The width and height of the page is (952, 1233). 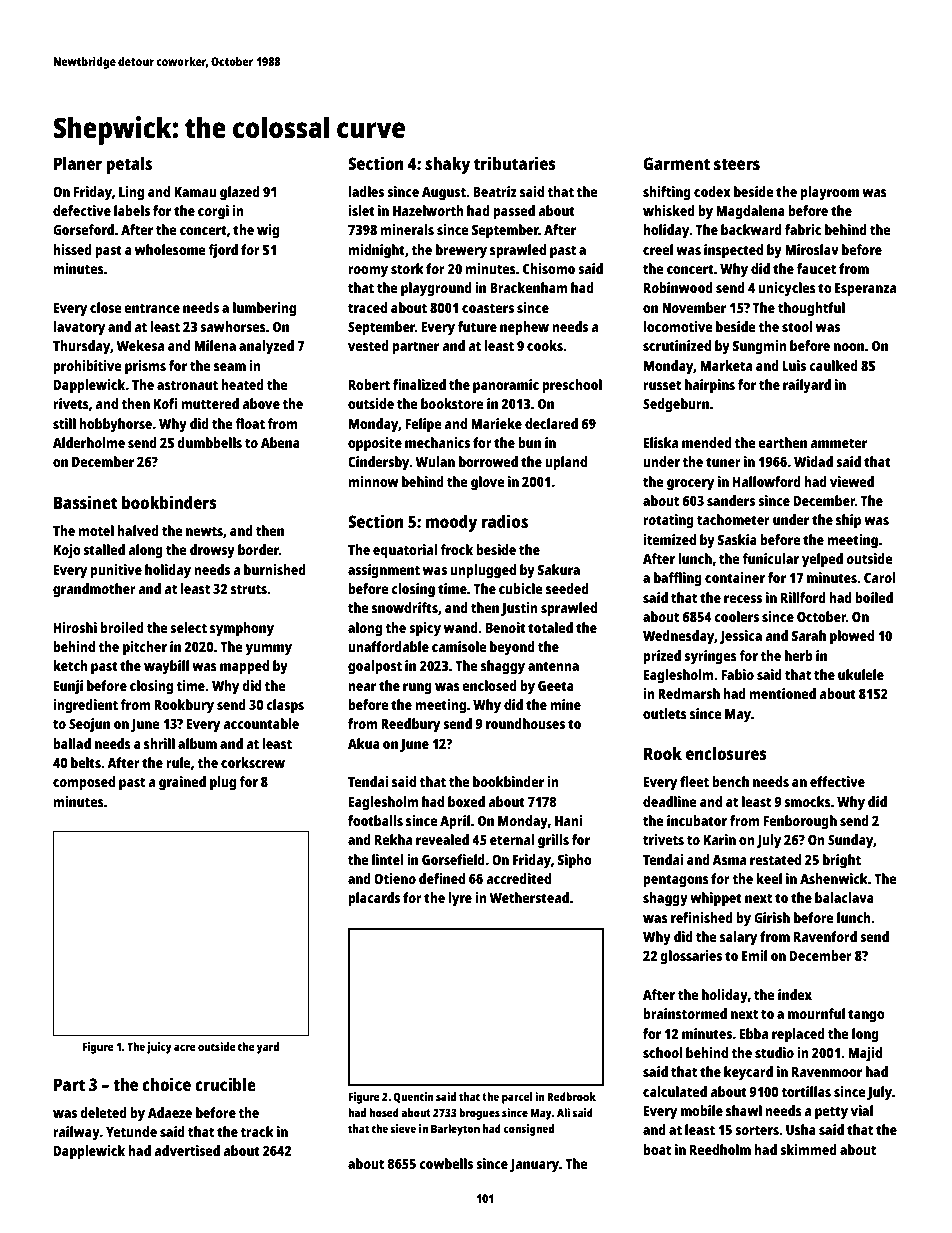 What do you see at coordinates (166, 667) in the page?
I see `waybill` at bounding box center [166, 667].
